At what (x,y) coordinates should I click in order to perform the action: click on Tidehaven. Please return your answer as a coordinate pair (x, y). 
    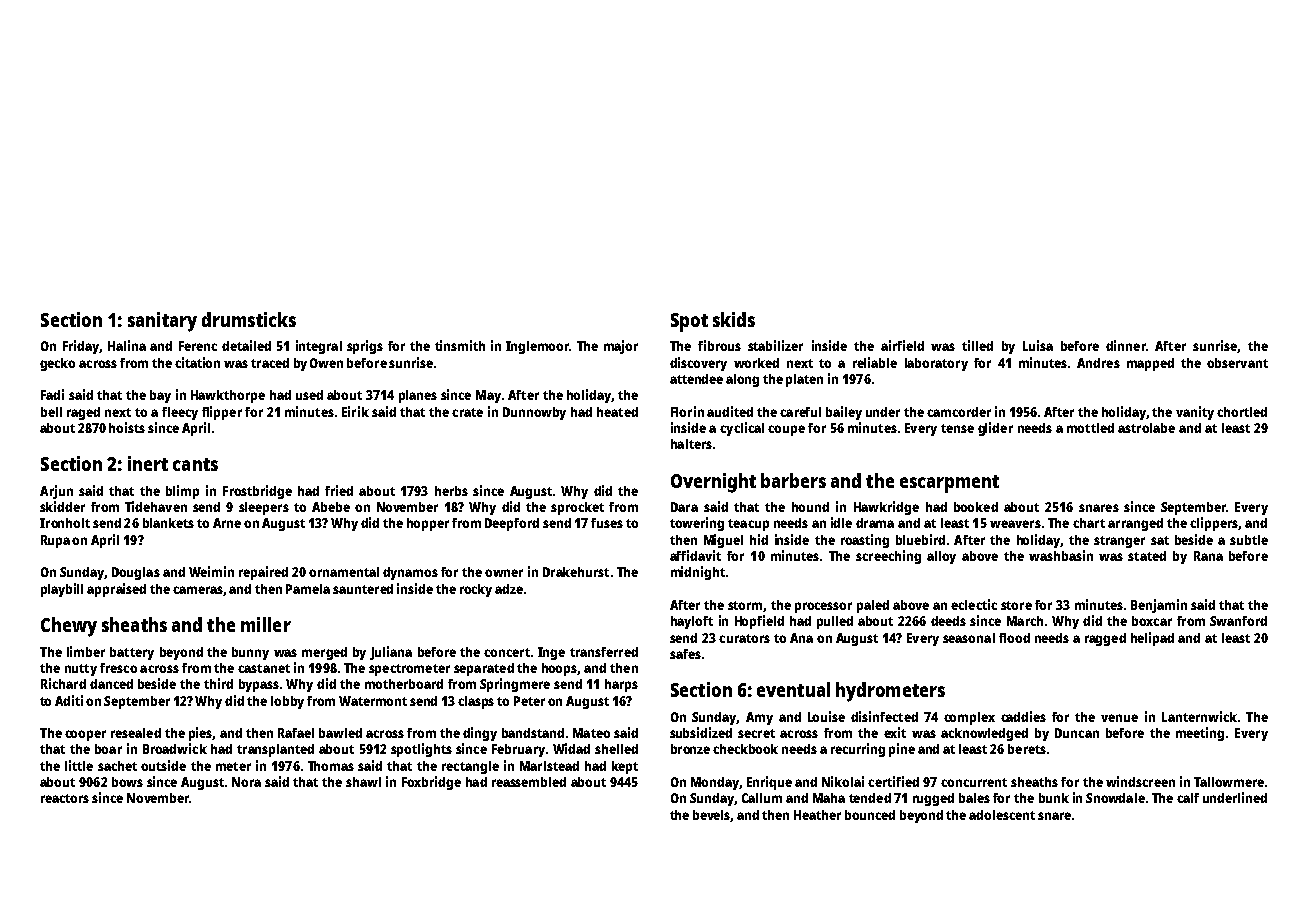
    Looking at the image, I should click on (156, 506).
